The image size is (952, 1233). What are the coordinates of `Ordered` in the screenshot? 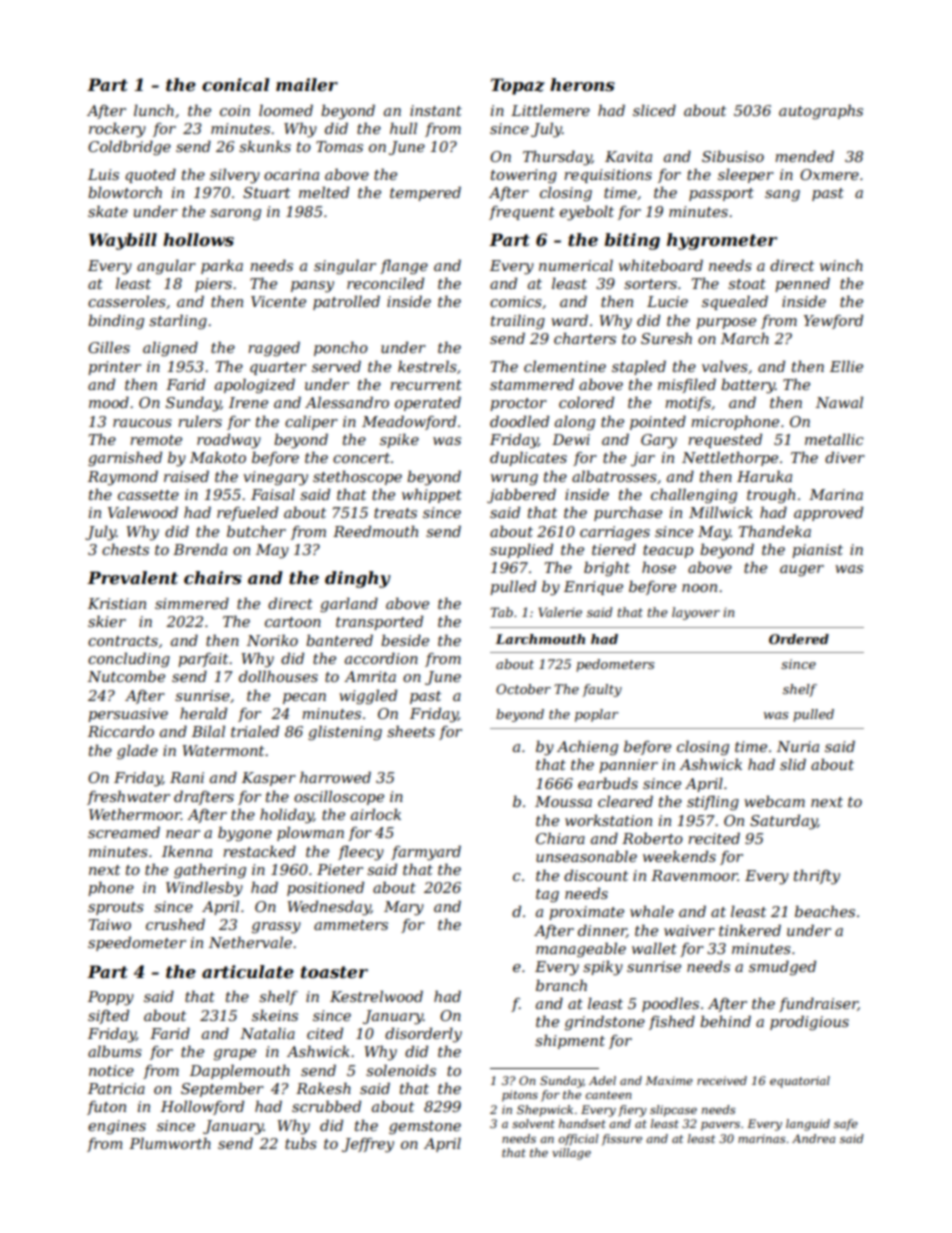 It's located at (799, 639).
